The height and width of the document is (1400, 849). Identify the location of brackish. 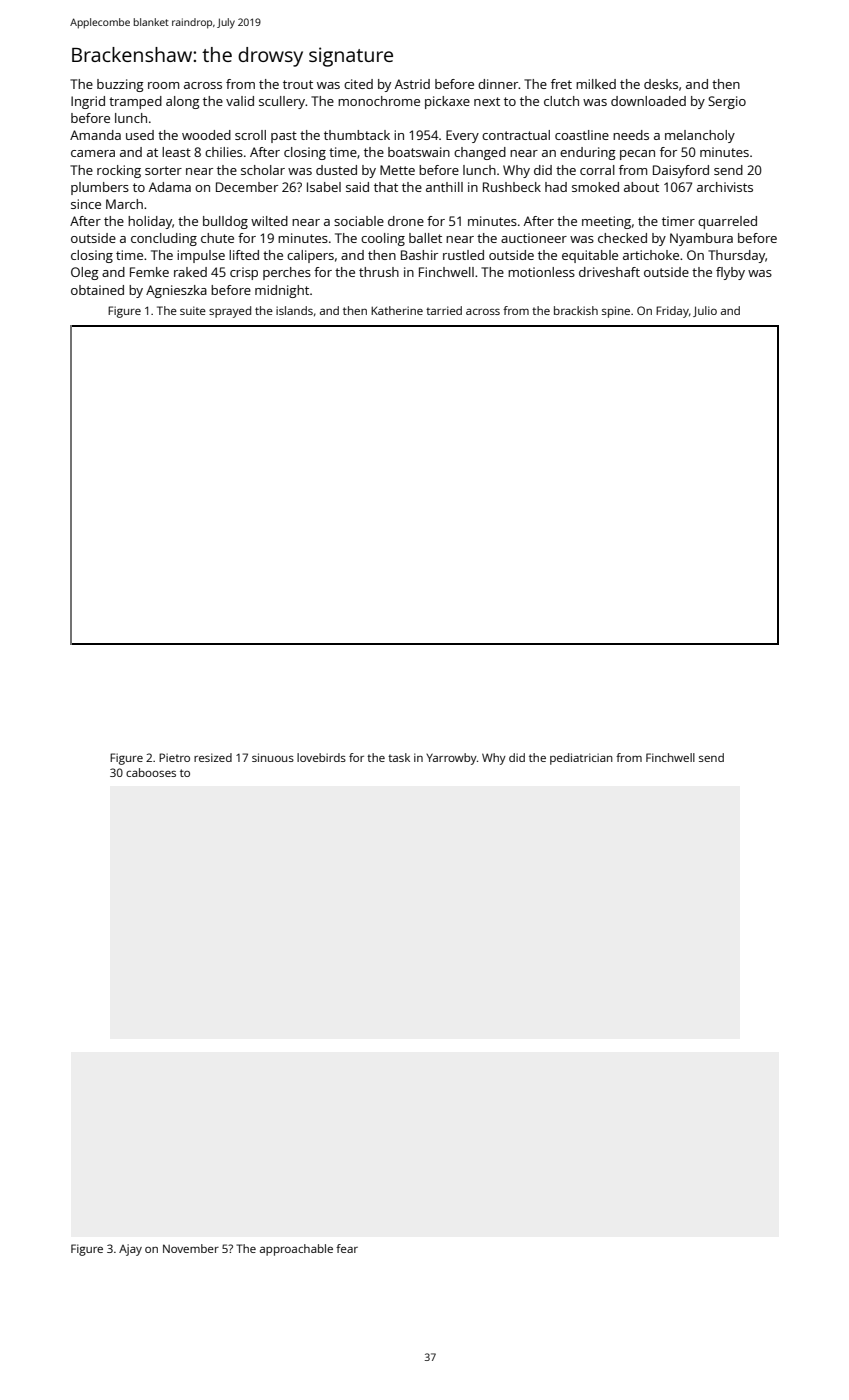
(576, 310).
